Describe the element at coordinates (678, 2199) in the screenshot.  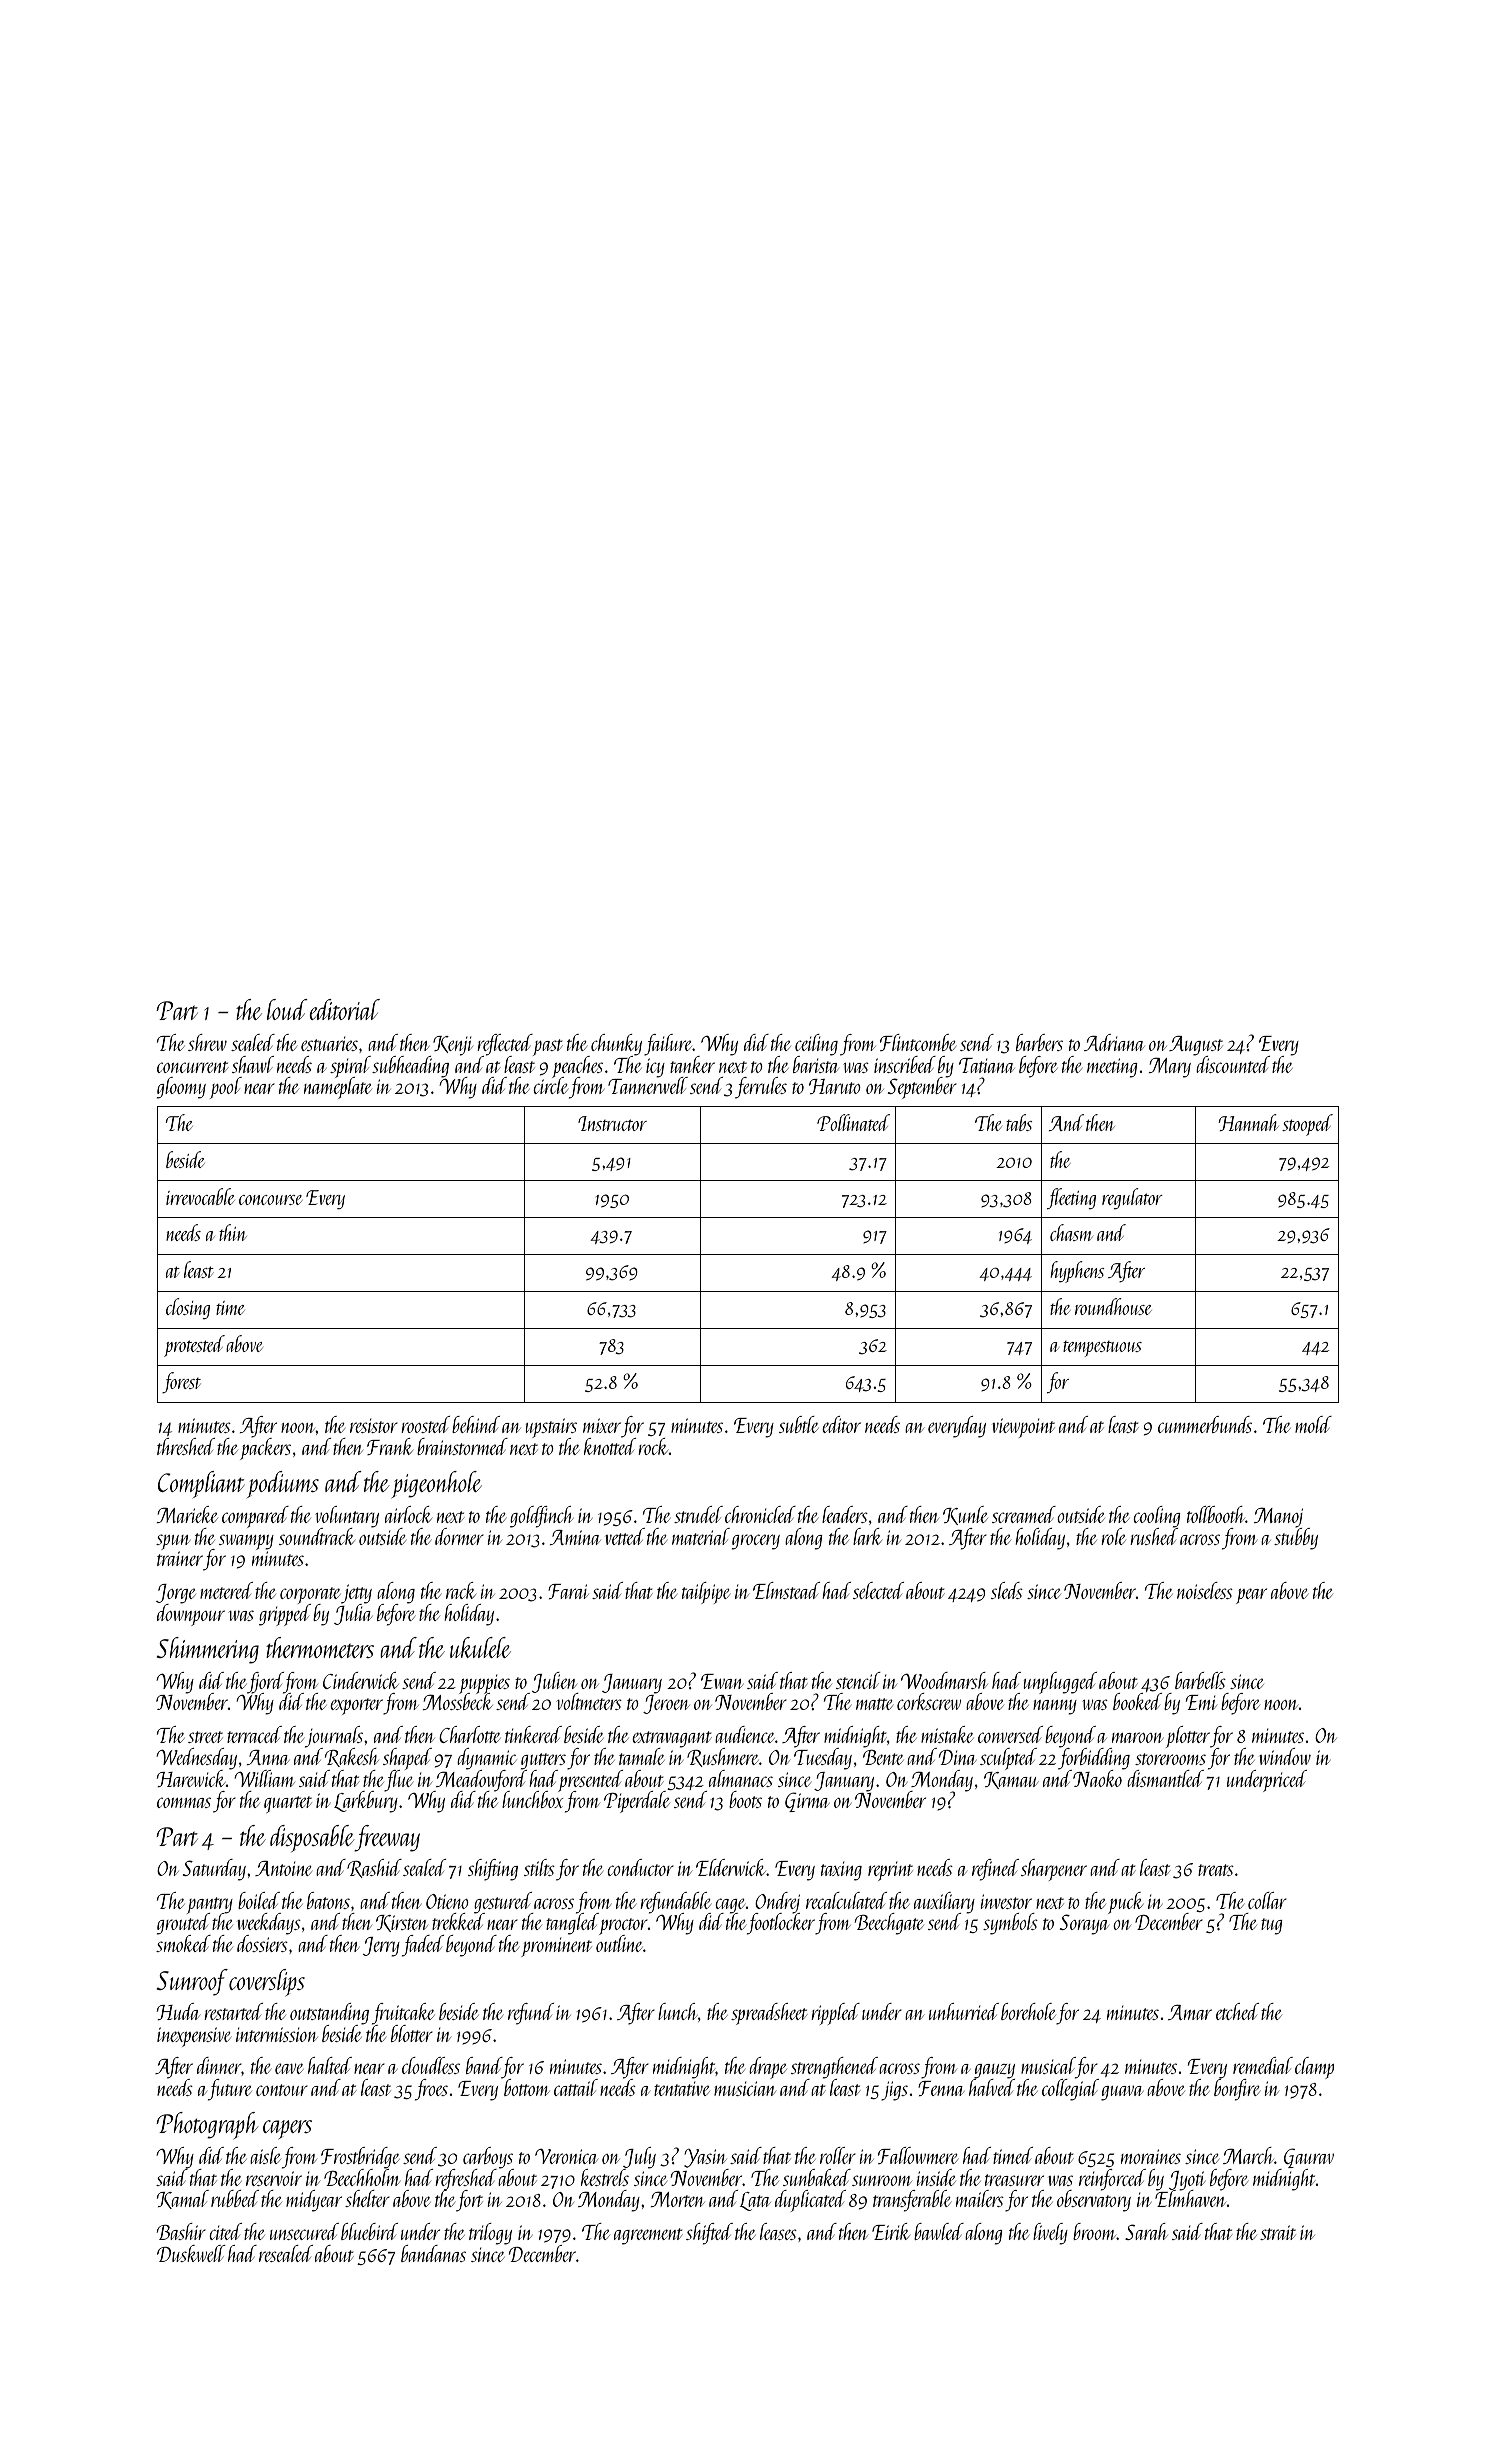
I see `Morten` at that location.
